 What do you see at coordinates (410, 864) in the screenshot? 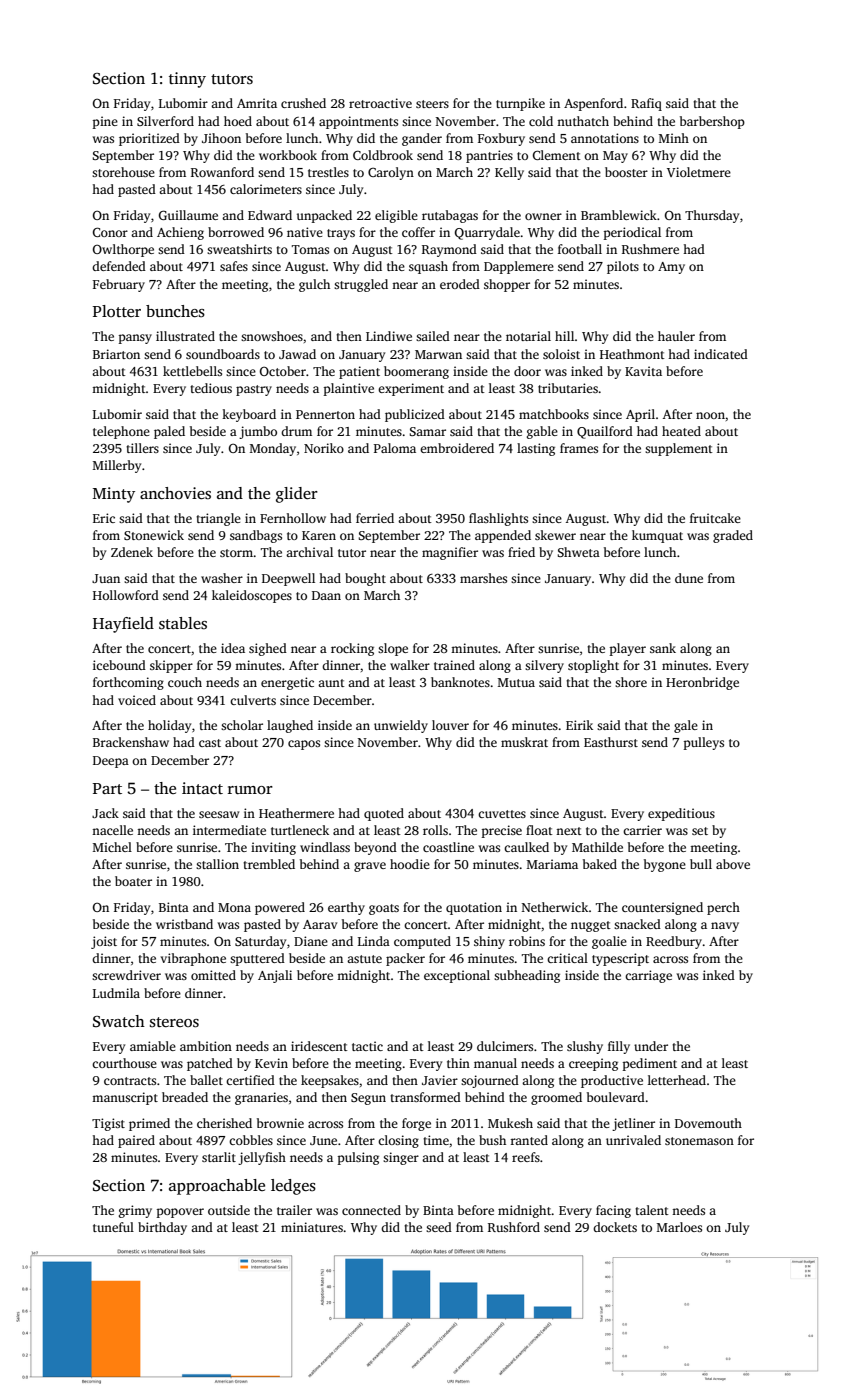
I see `hoodie` at bounding box center [410, 864].
